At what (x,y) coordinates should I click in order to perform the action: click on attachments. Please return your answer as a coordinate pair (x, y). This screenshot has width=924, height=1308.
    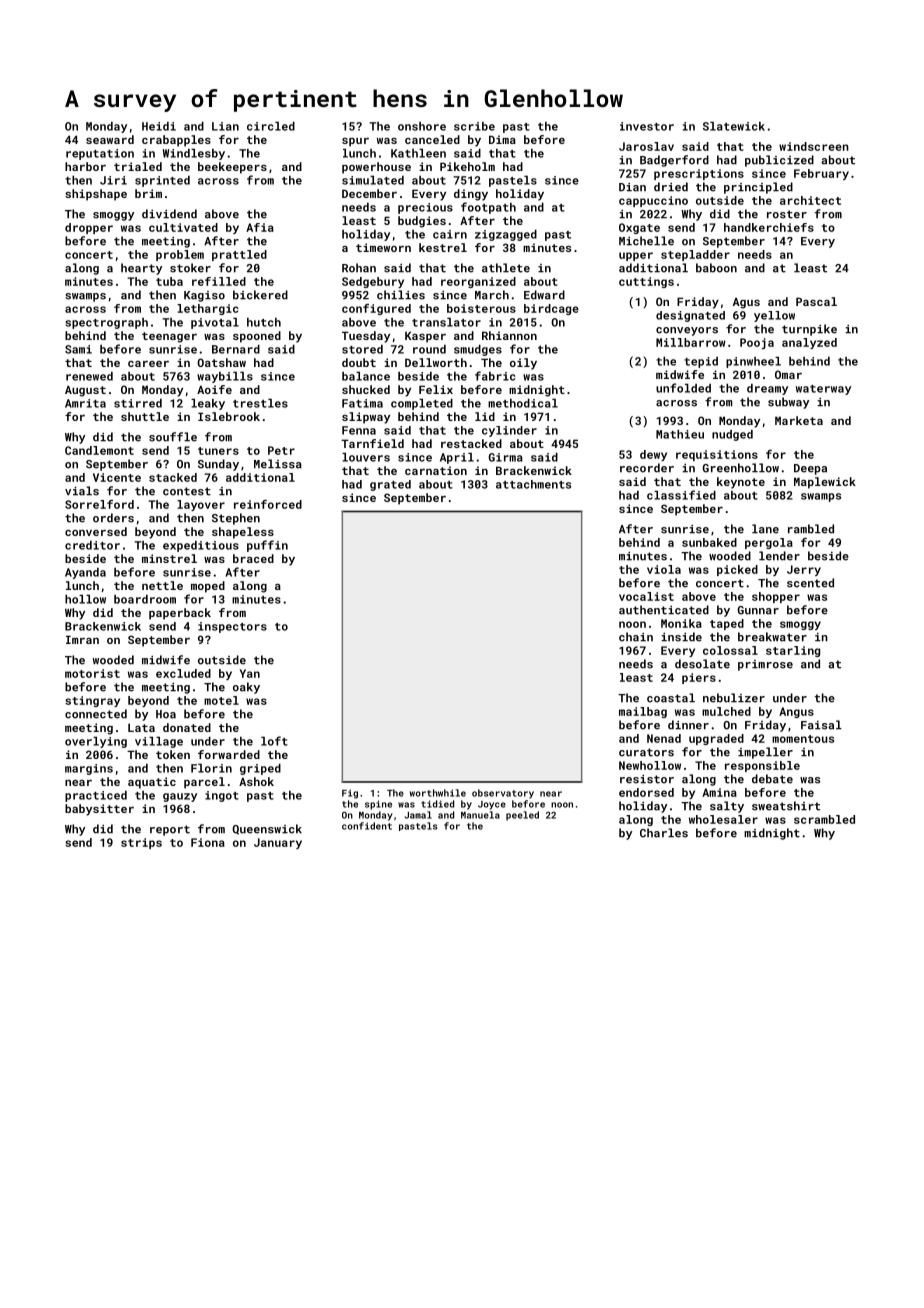
    Looking at the image, I should click on (533, 484).
